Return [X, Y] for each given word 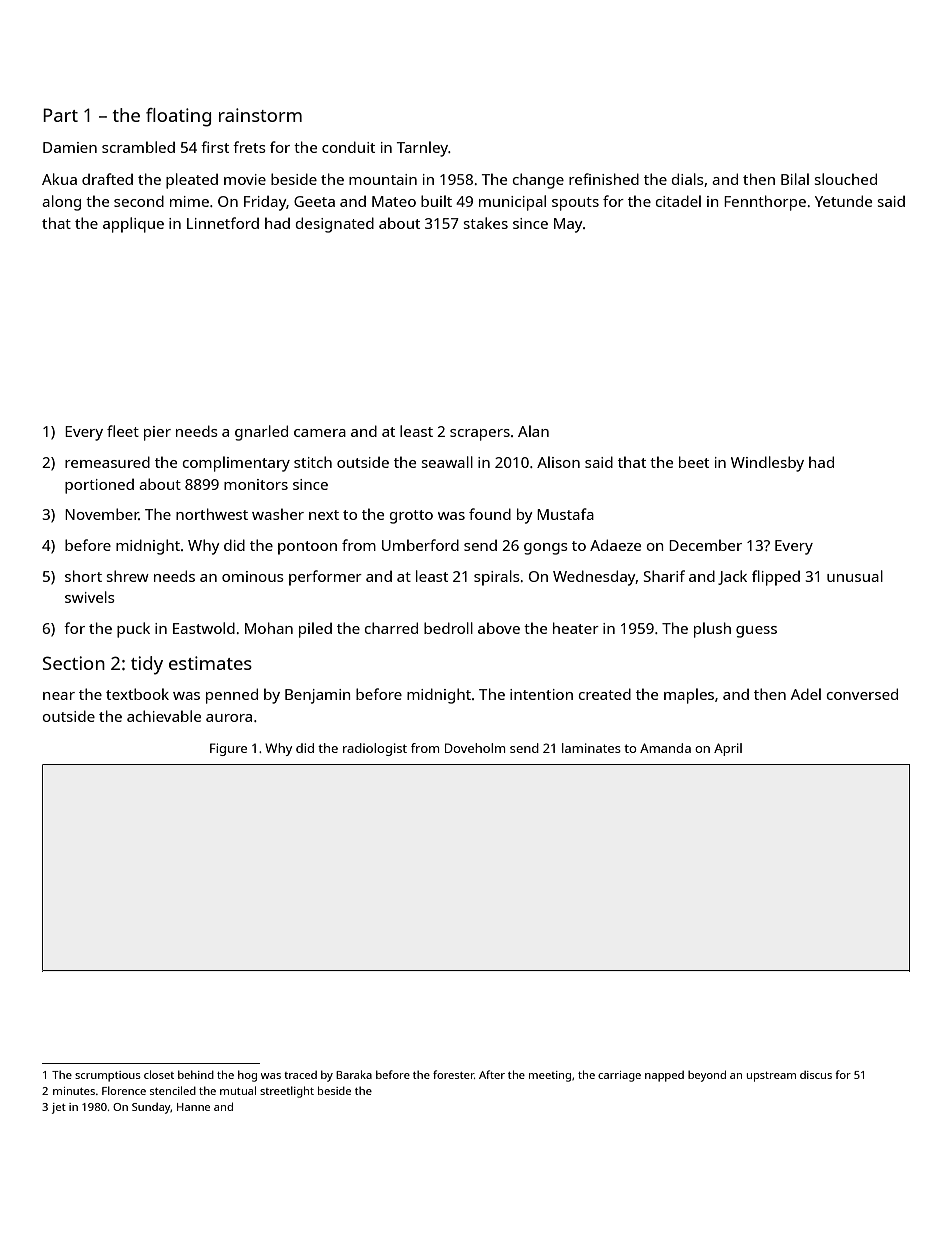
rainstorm [260, 115]
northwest [212, 514]
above [499, 628]
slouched [846, 179]
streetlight [287, 1092]
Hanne [193, 1107]
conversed [862, 694]
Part [60, 115]
